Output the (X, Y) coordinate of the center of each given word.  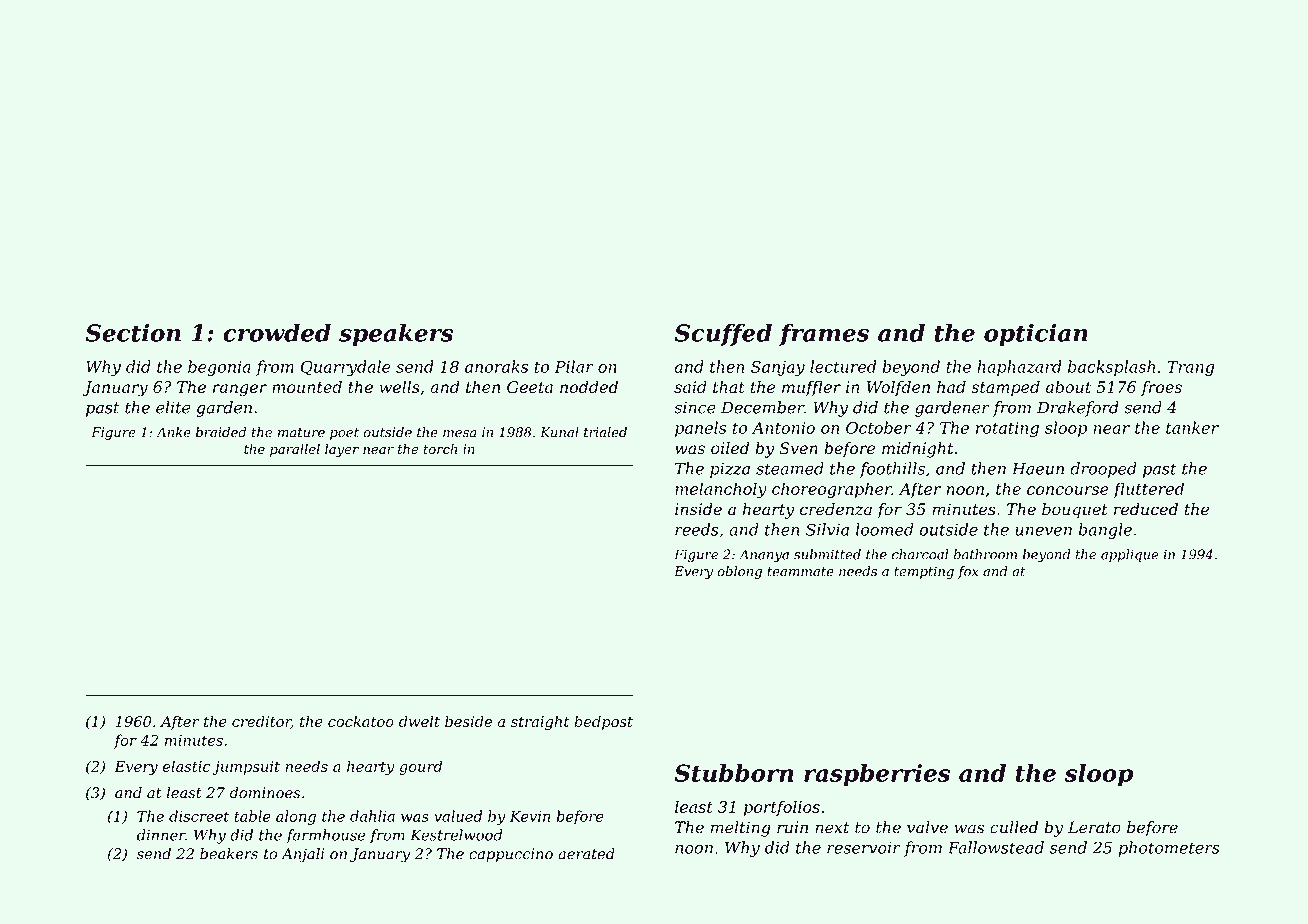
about (1068, 386)
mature (301, 433)
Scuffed (723, 335)
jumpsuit (246, 768)
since (695, 407)
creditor (261, 722)
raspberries (877, 775)
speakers (396, 335)
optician (1036, 335)
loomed (884, 529)
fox (968, 572)
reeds (697, 529)
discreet (199, 816)
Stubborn (734, 773)
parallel (295, 450)
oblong (739, 572)
